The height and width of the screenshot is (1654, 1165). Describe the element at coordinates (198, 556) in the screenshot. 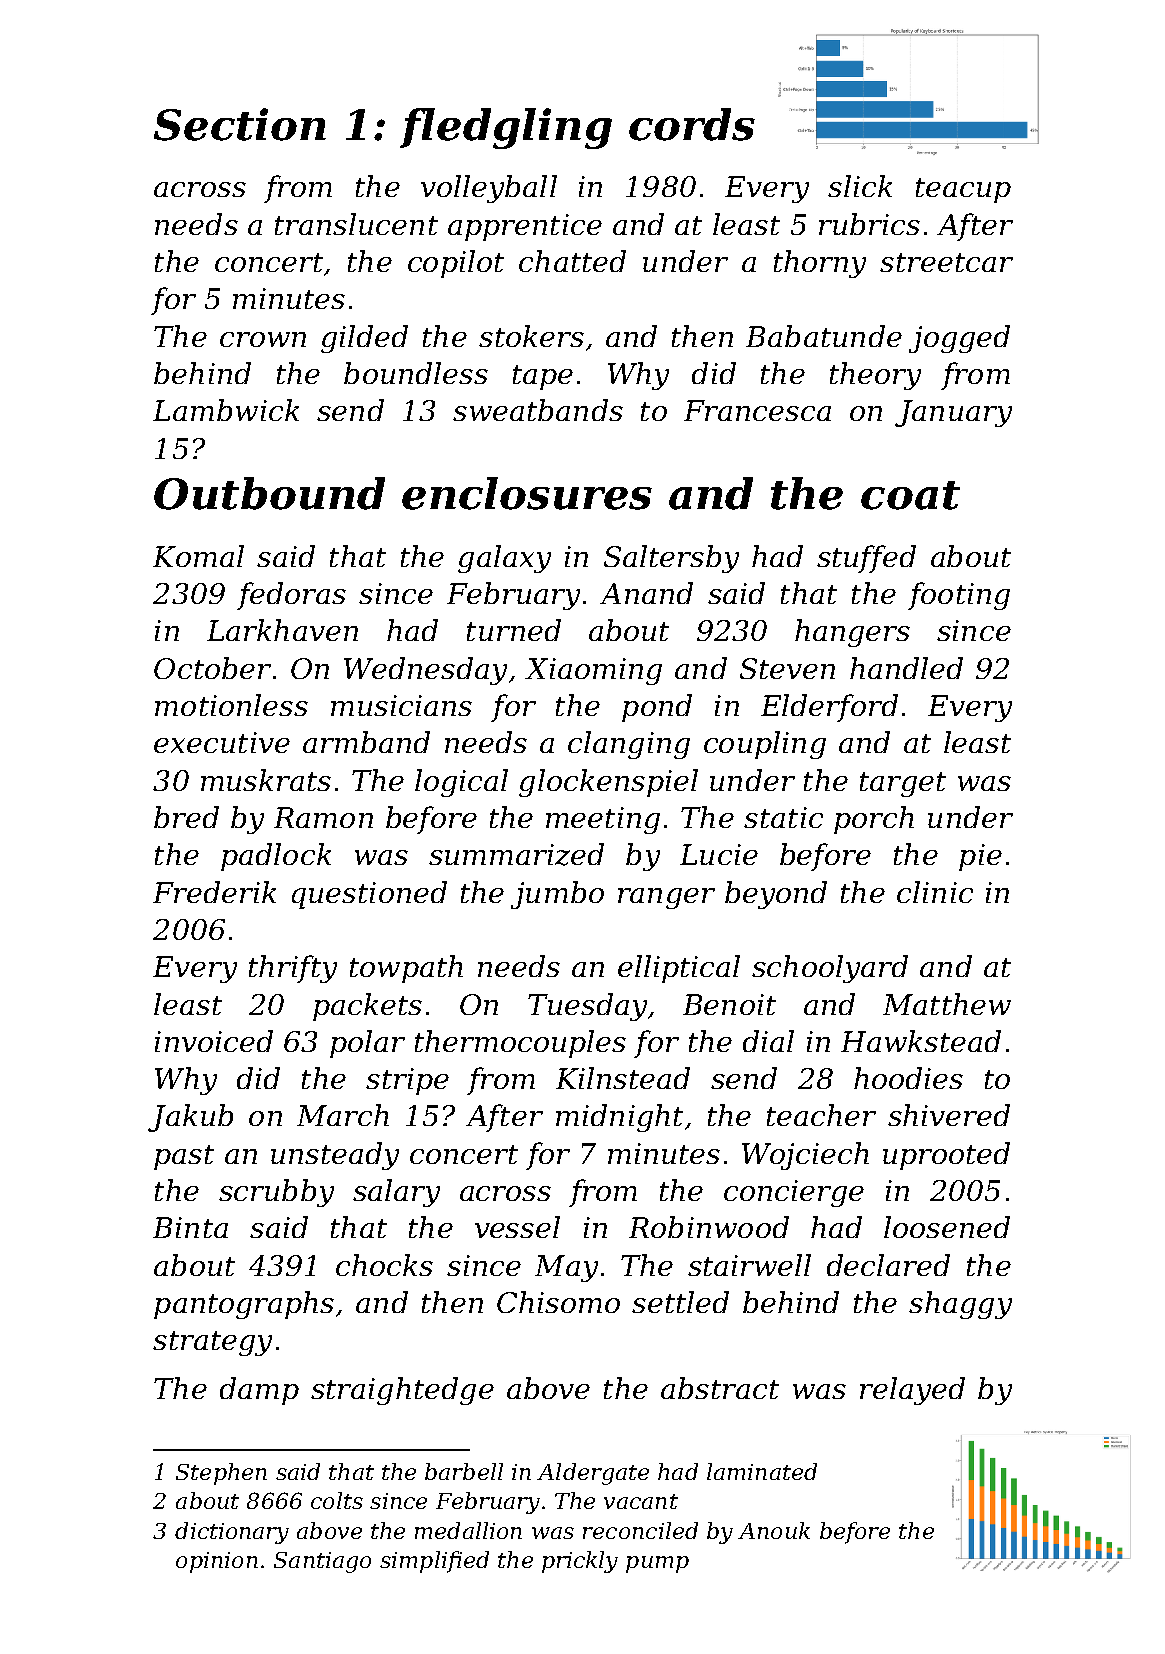

I see `Komal` at that location.
